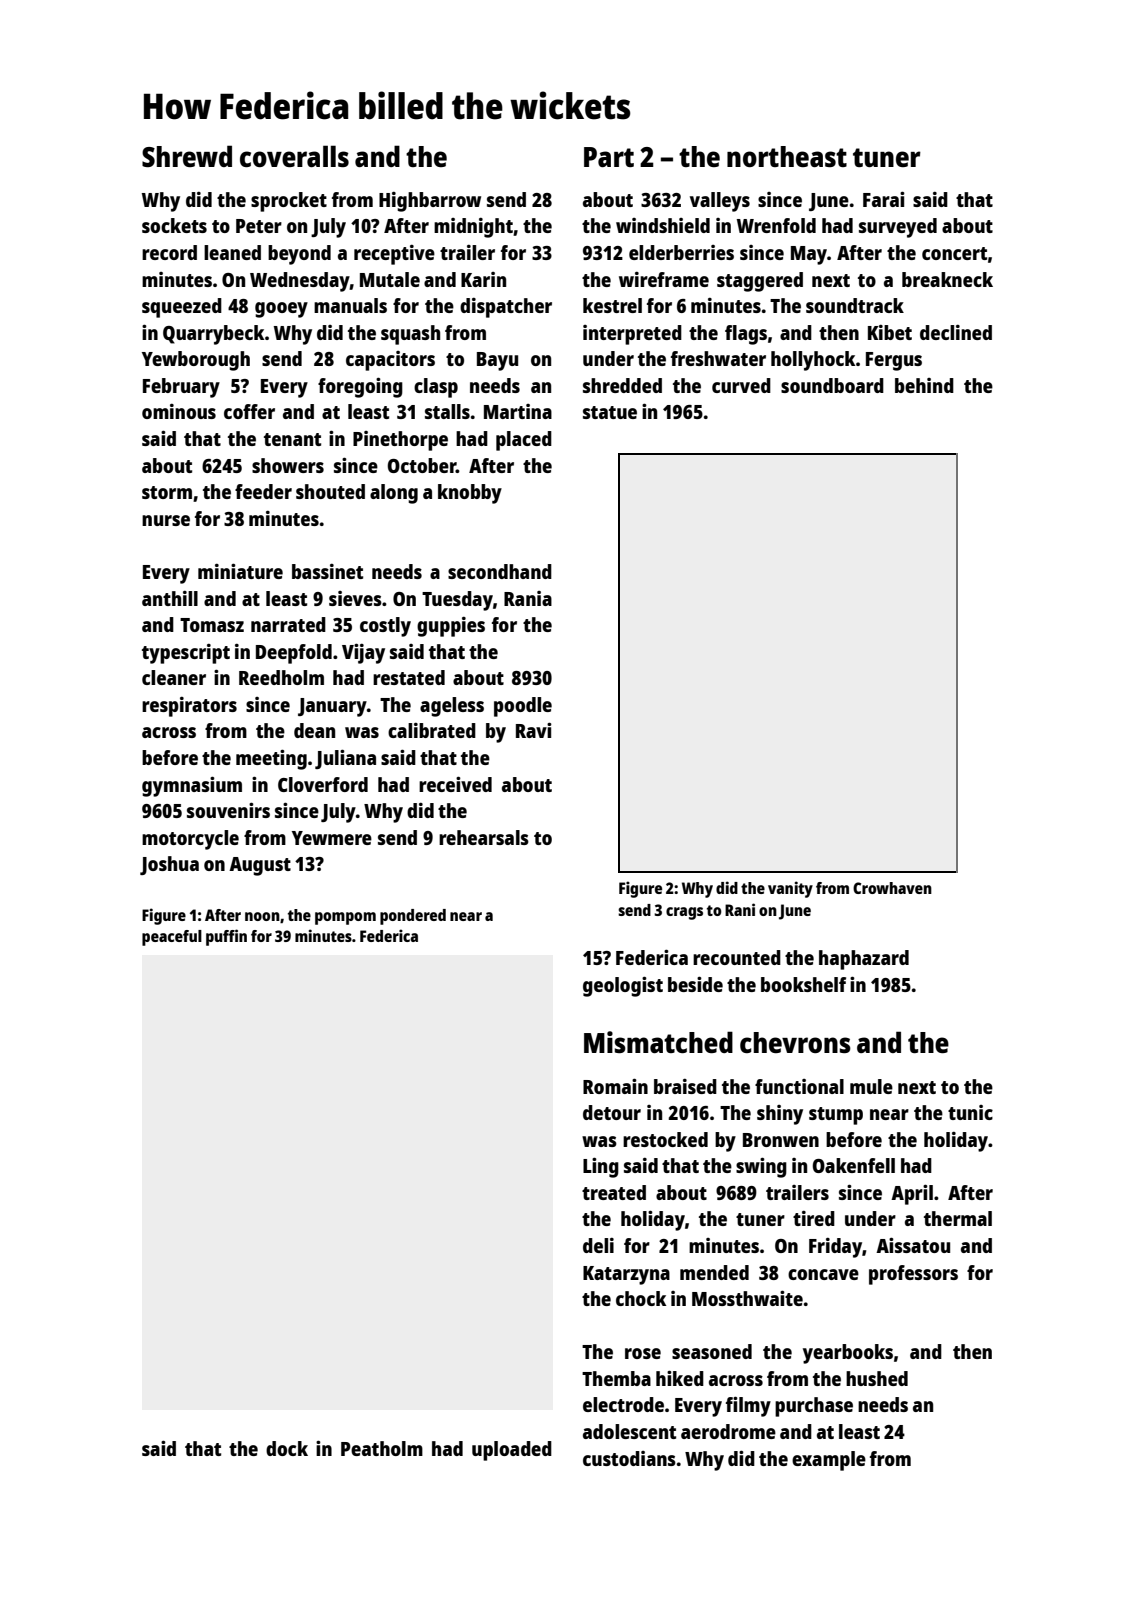 The width and height of the page is (1135, 1605). Describe the element at coordinates (609, 157) in the page. I see `Part` at that location.
